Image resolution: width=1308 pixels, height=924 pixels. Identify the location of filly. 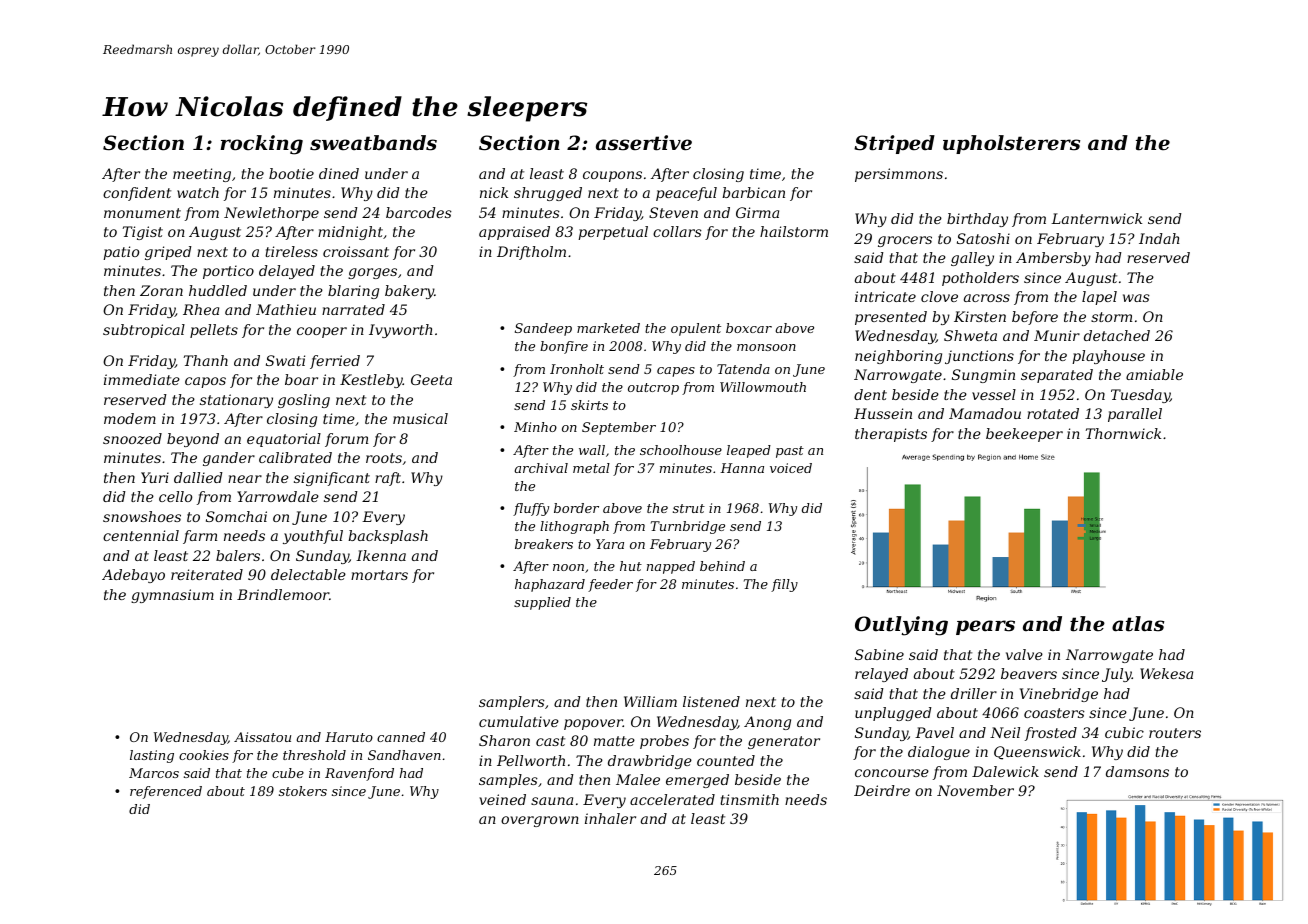
(784, 585).
